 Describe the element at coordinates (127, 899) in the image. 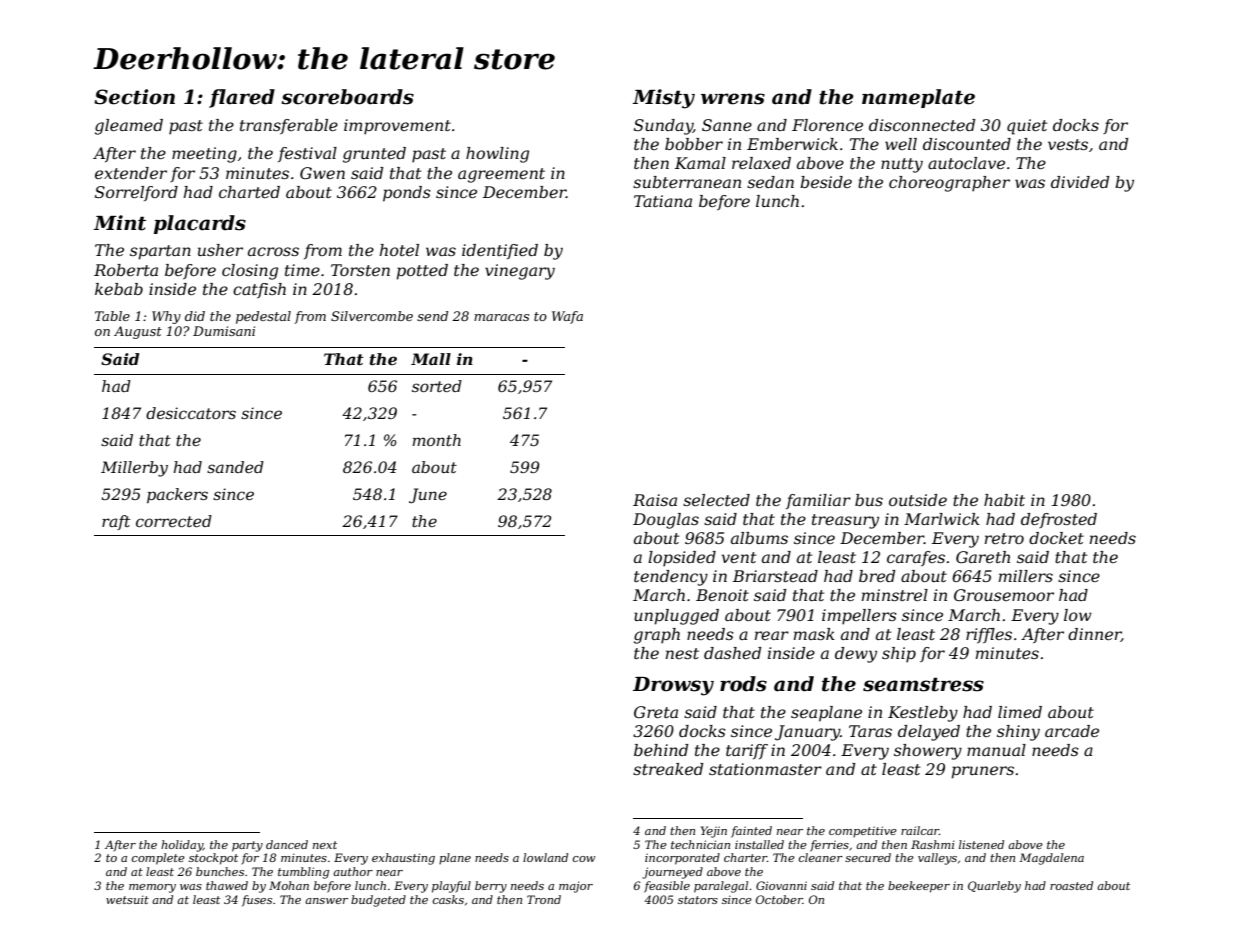

I see `wetsuit` at that location.
